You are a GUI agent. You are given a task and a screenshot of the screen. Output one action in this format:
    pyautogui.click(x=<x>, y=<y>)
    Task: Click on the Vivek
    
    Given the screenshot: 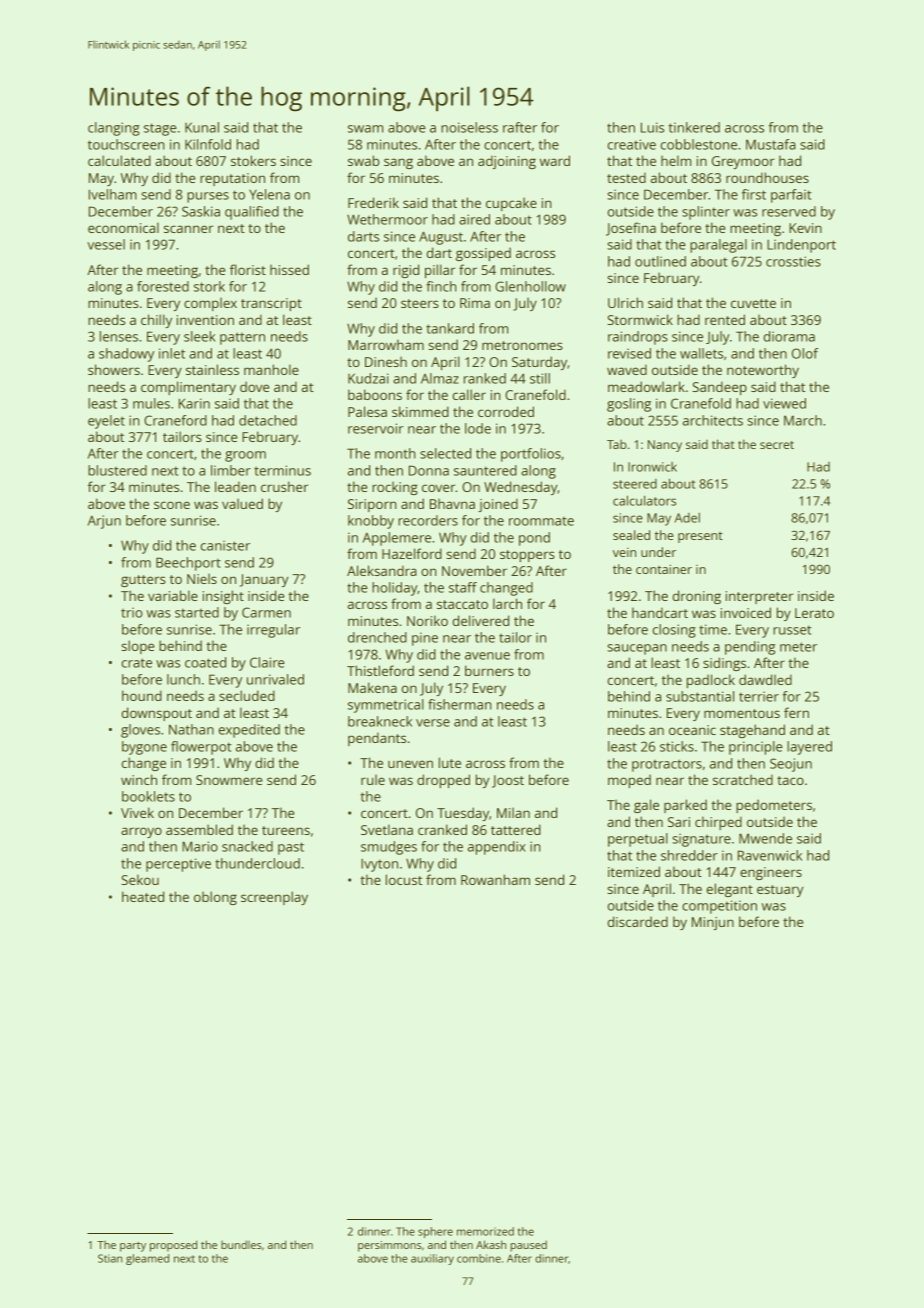 What is the action you would take?
    pyautogui.click(x=137, y=812)
